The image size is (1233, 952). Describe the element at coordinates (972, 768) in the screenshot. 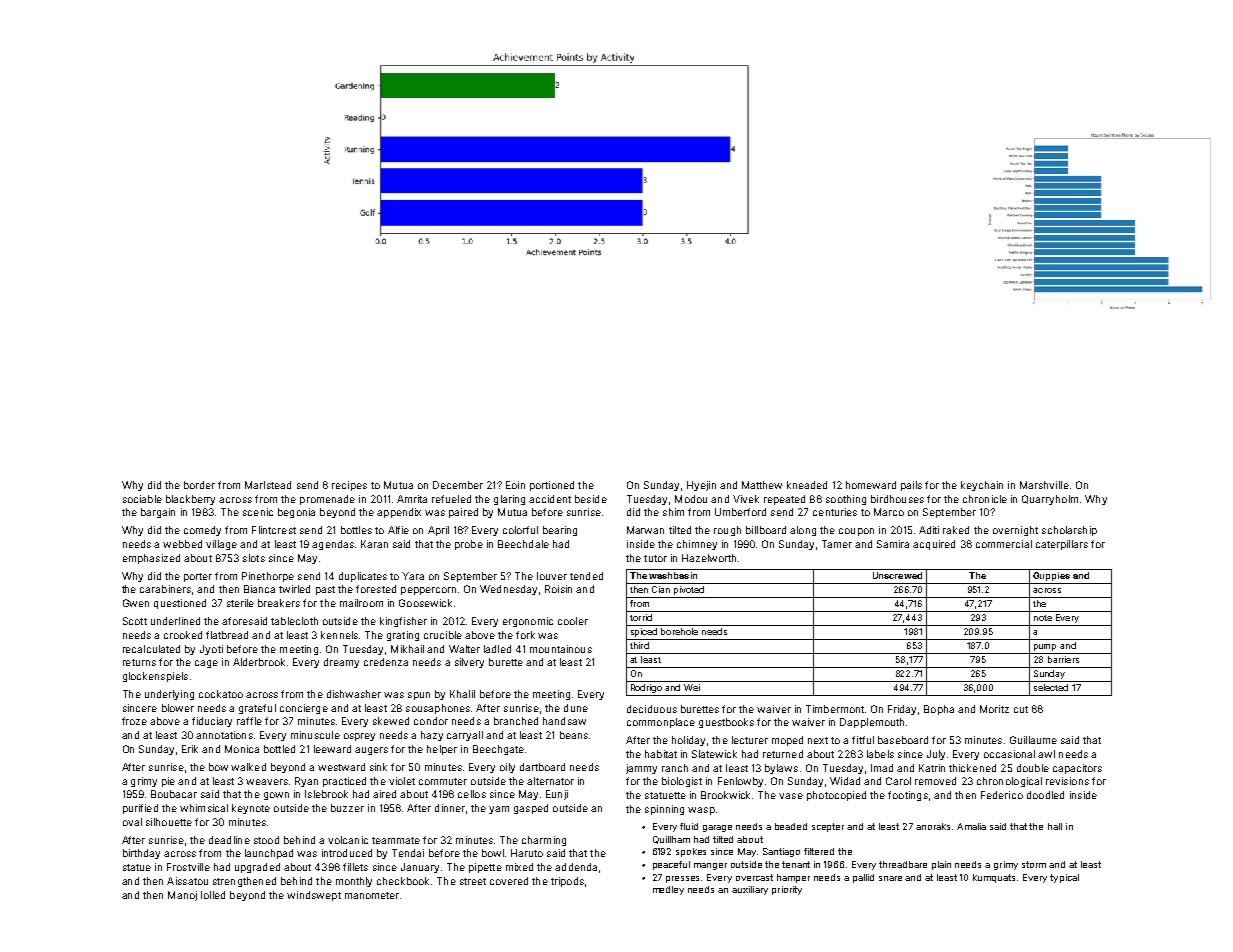

I see `thickened` at that location.
